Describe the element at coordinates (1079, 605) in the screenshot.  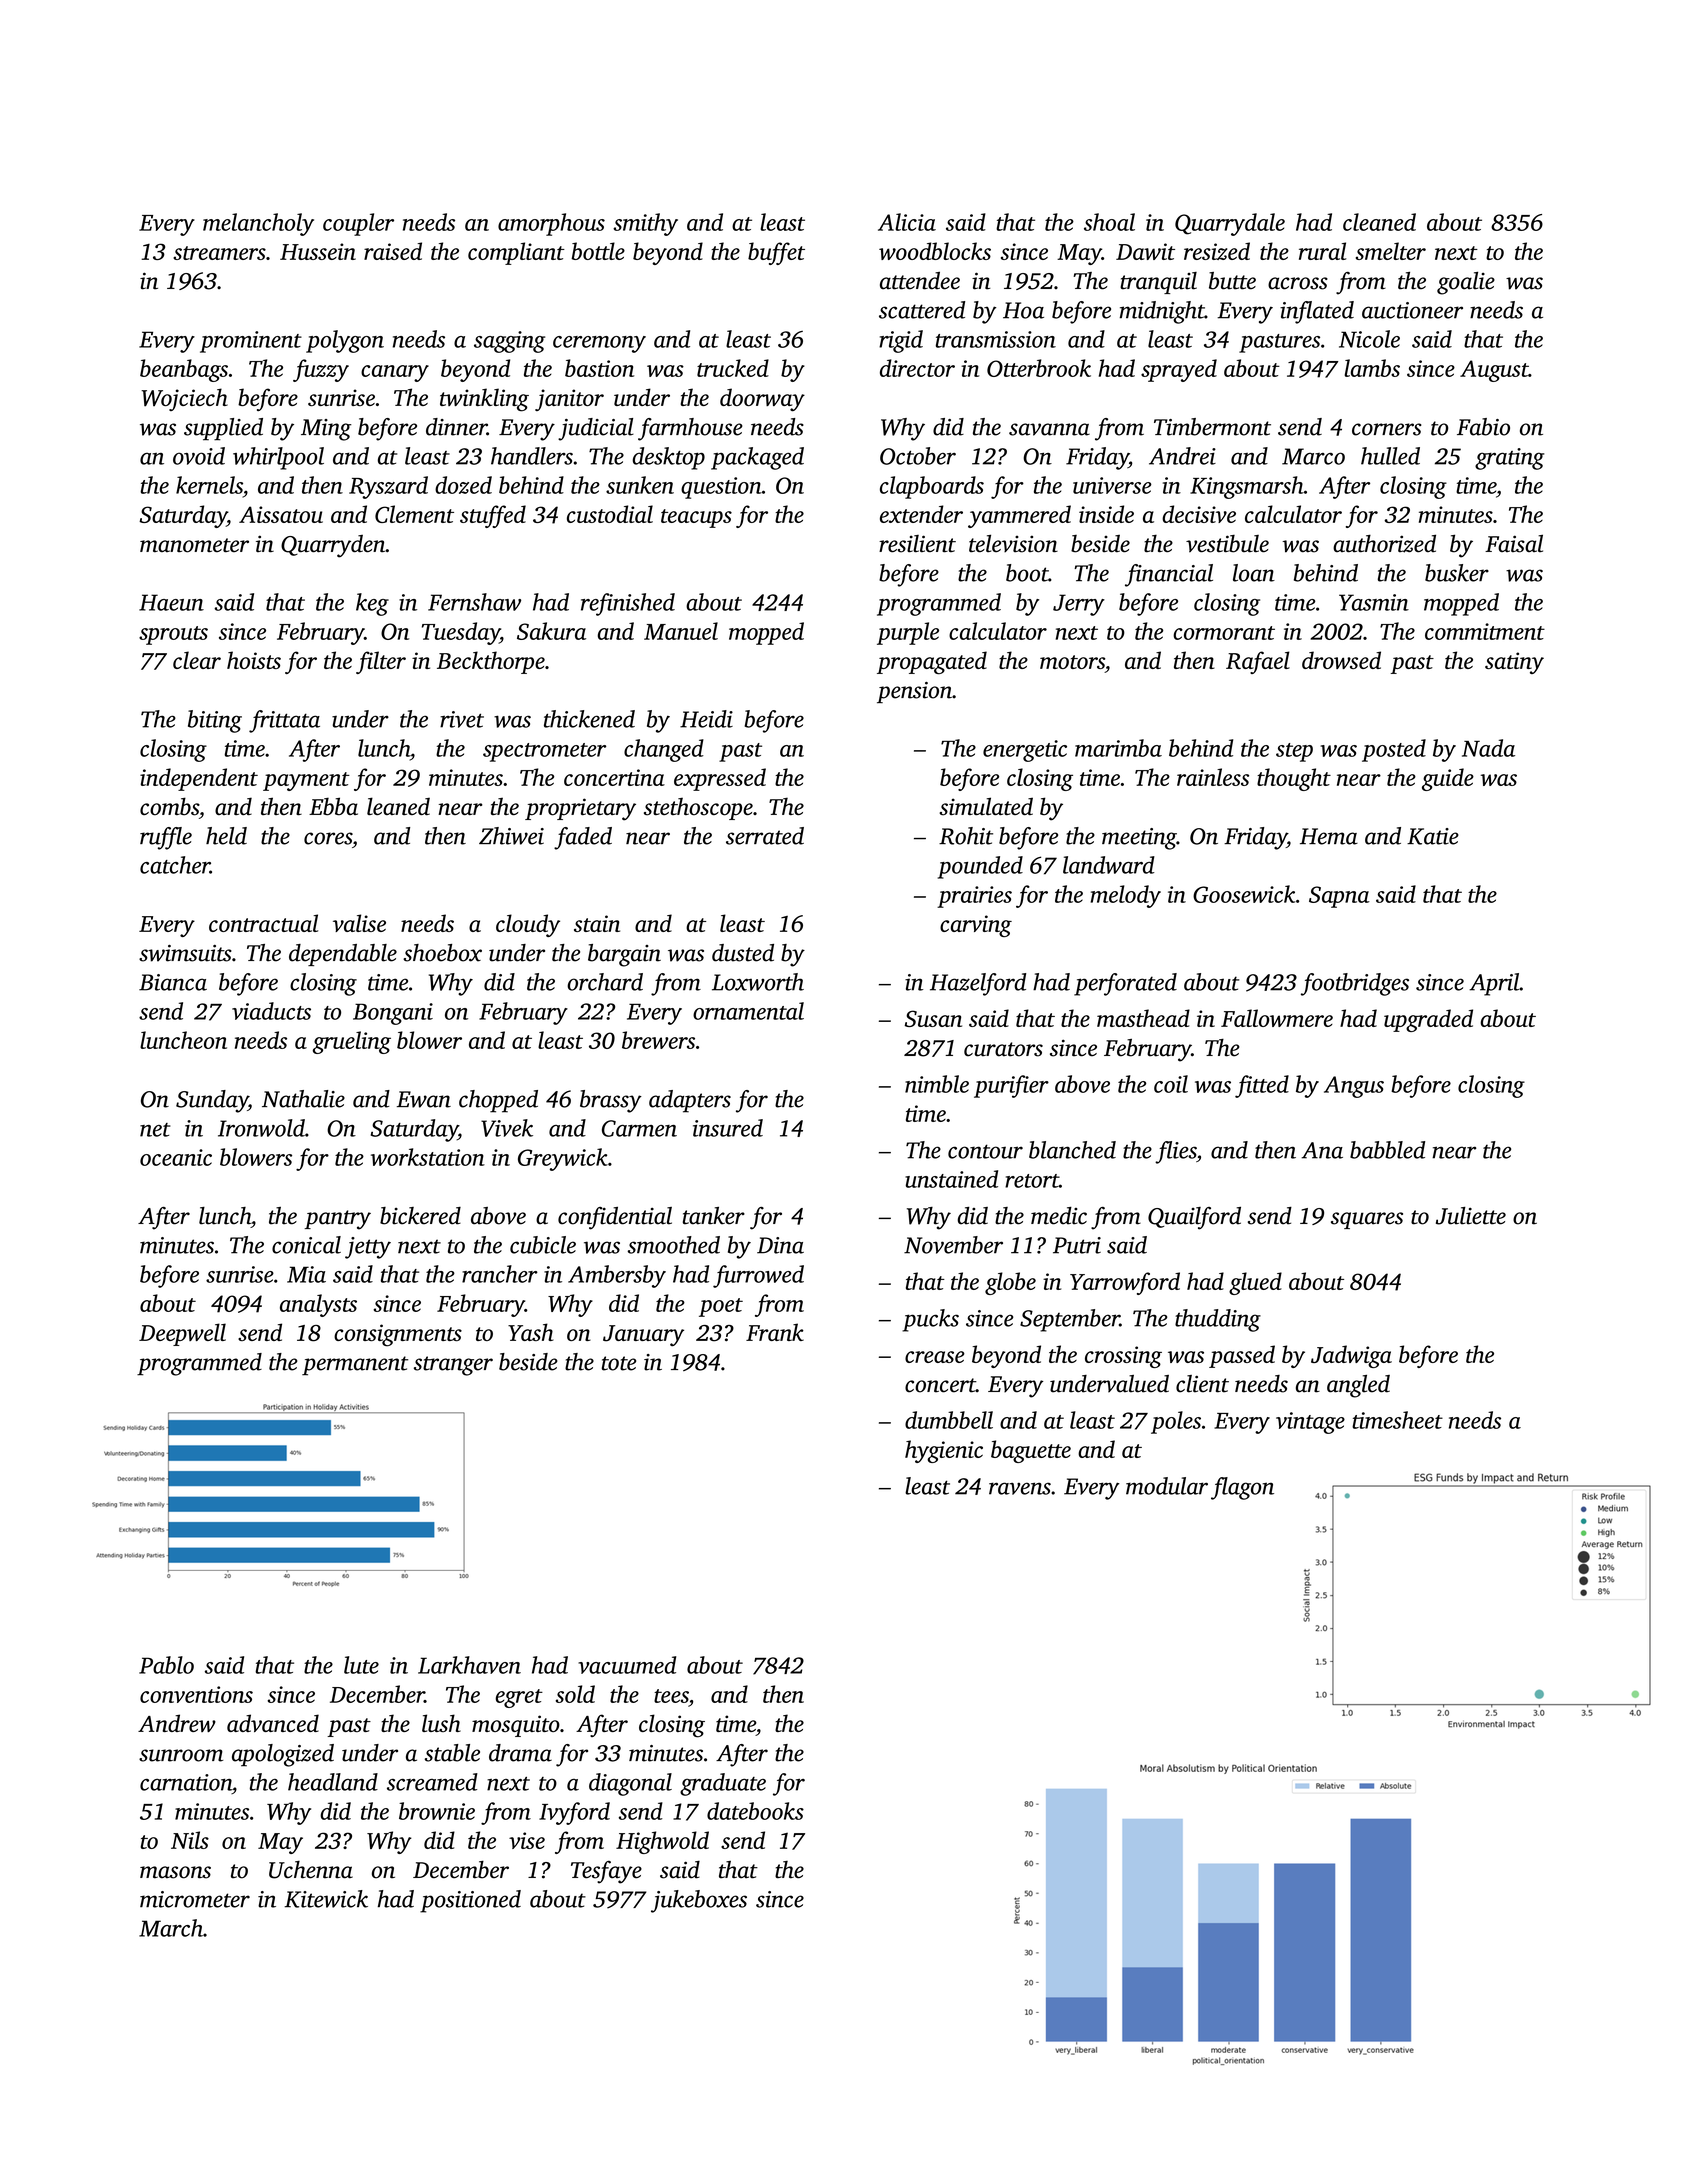
I see `Jerry` at that location.
